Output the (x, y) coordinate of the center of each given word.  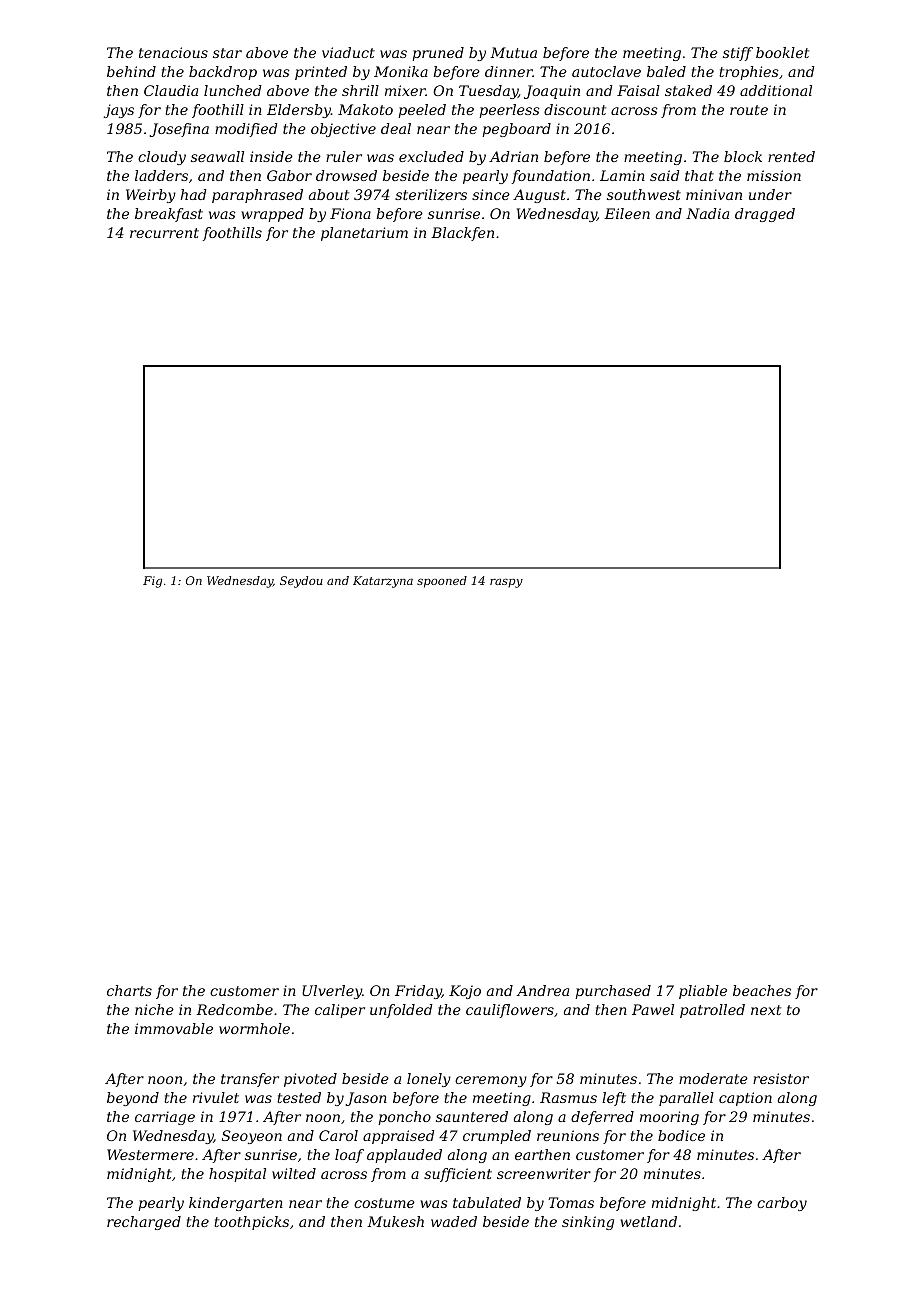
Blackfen (462, 234)
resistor (781, 1078)
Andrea (543, 990)
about (329, 194)
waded (454, 1221)
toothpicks (251, 1223)
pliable (703, 992)
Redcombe (234, 1009)
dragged (765, 215)
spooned (442, 582)
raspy (506, 583)
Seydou (301, 582)
